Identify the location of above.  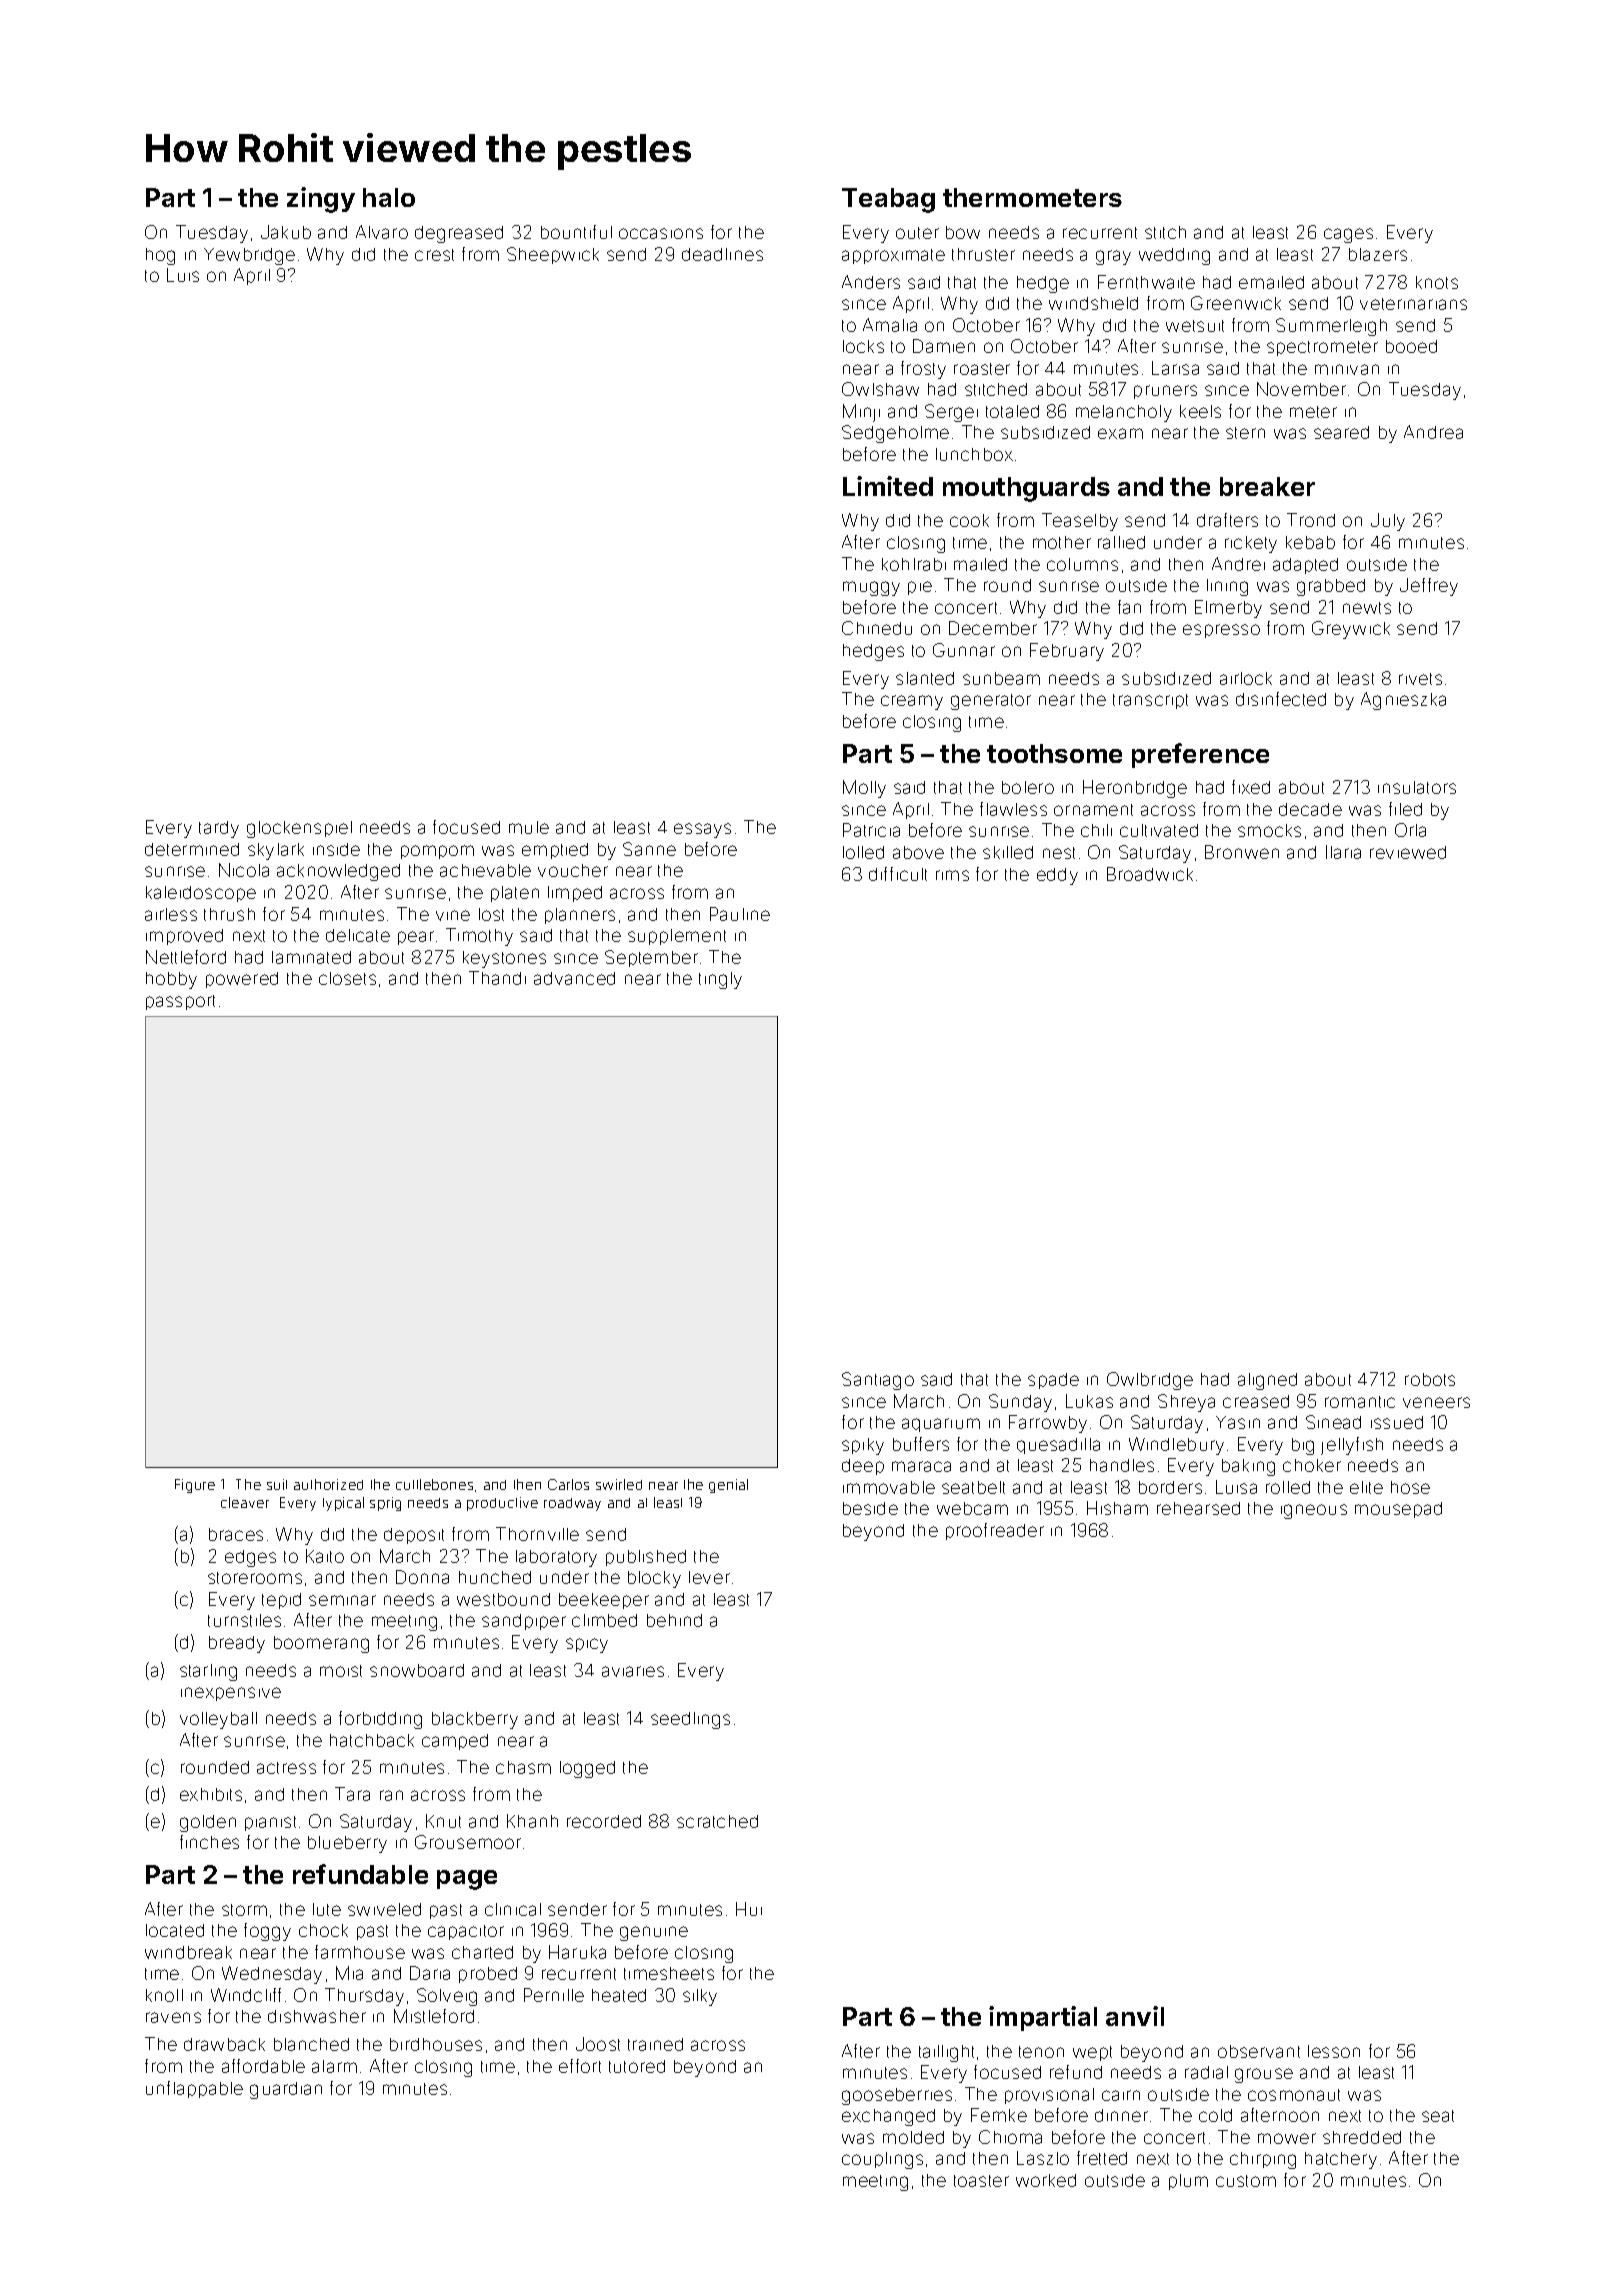
(918, 852).
